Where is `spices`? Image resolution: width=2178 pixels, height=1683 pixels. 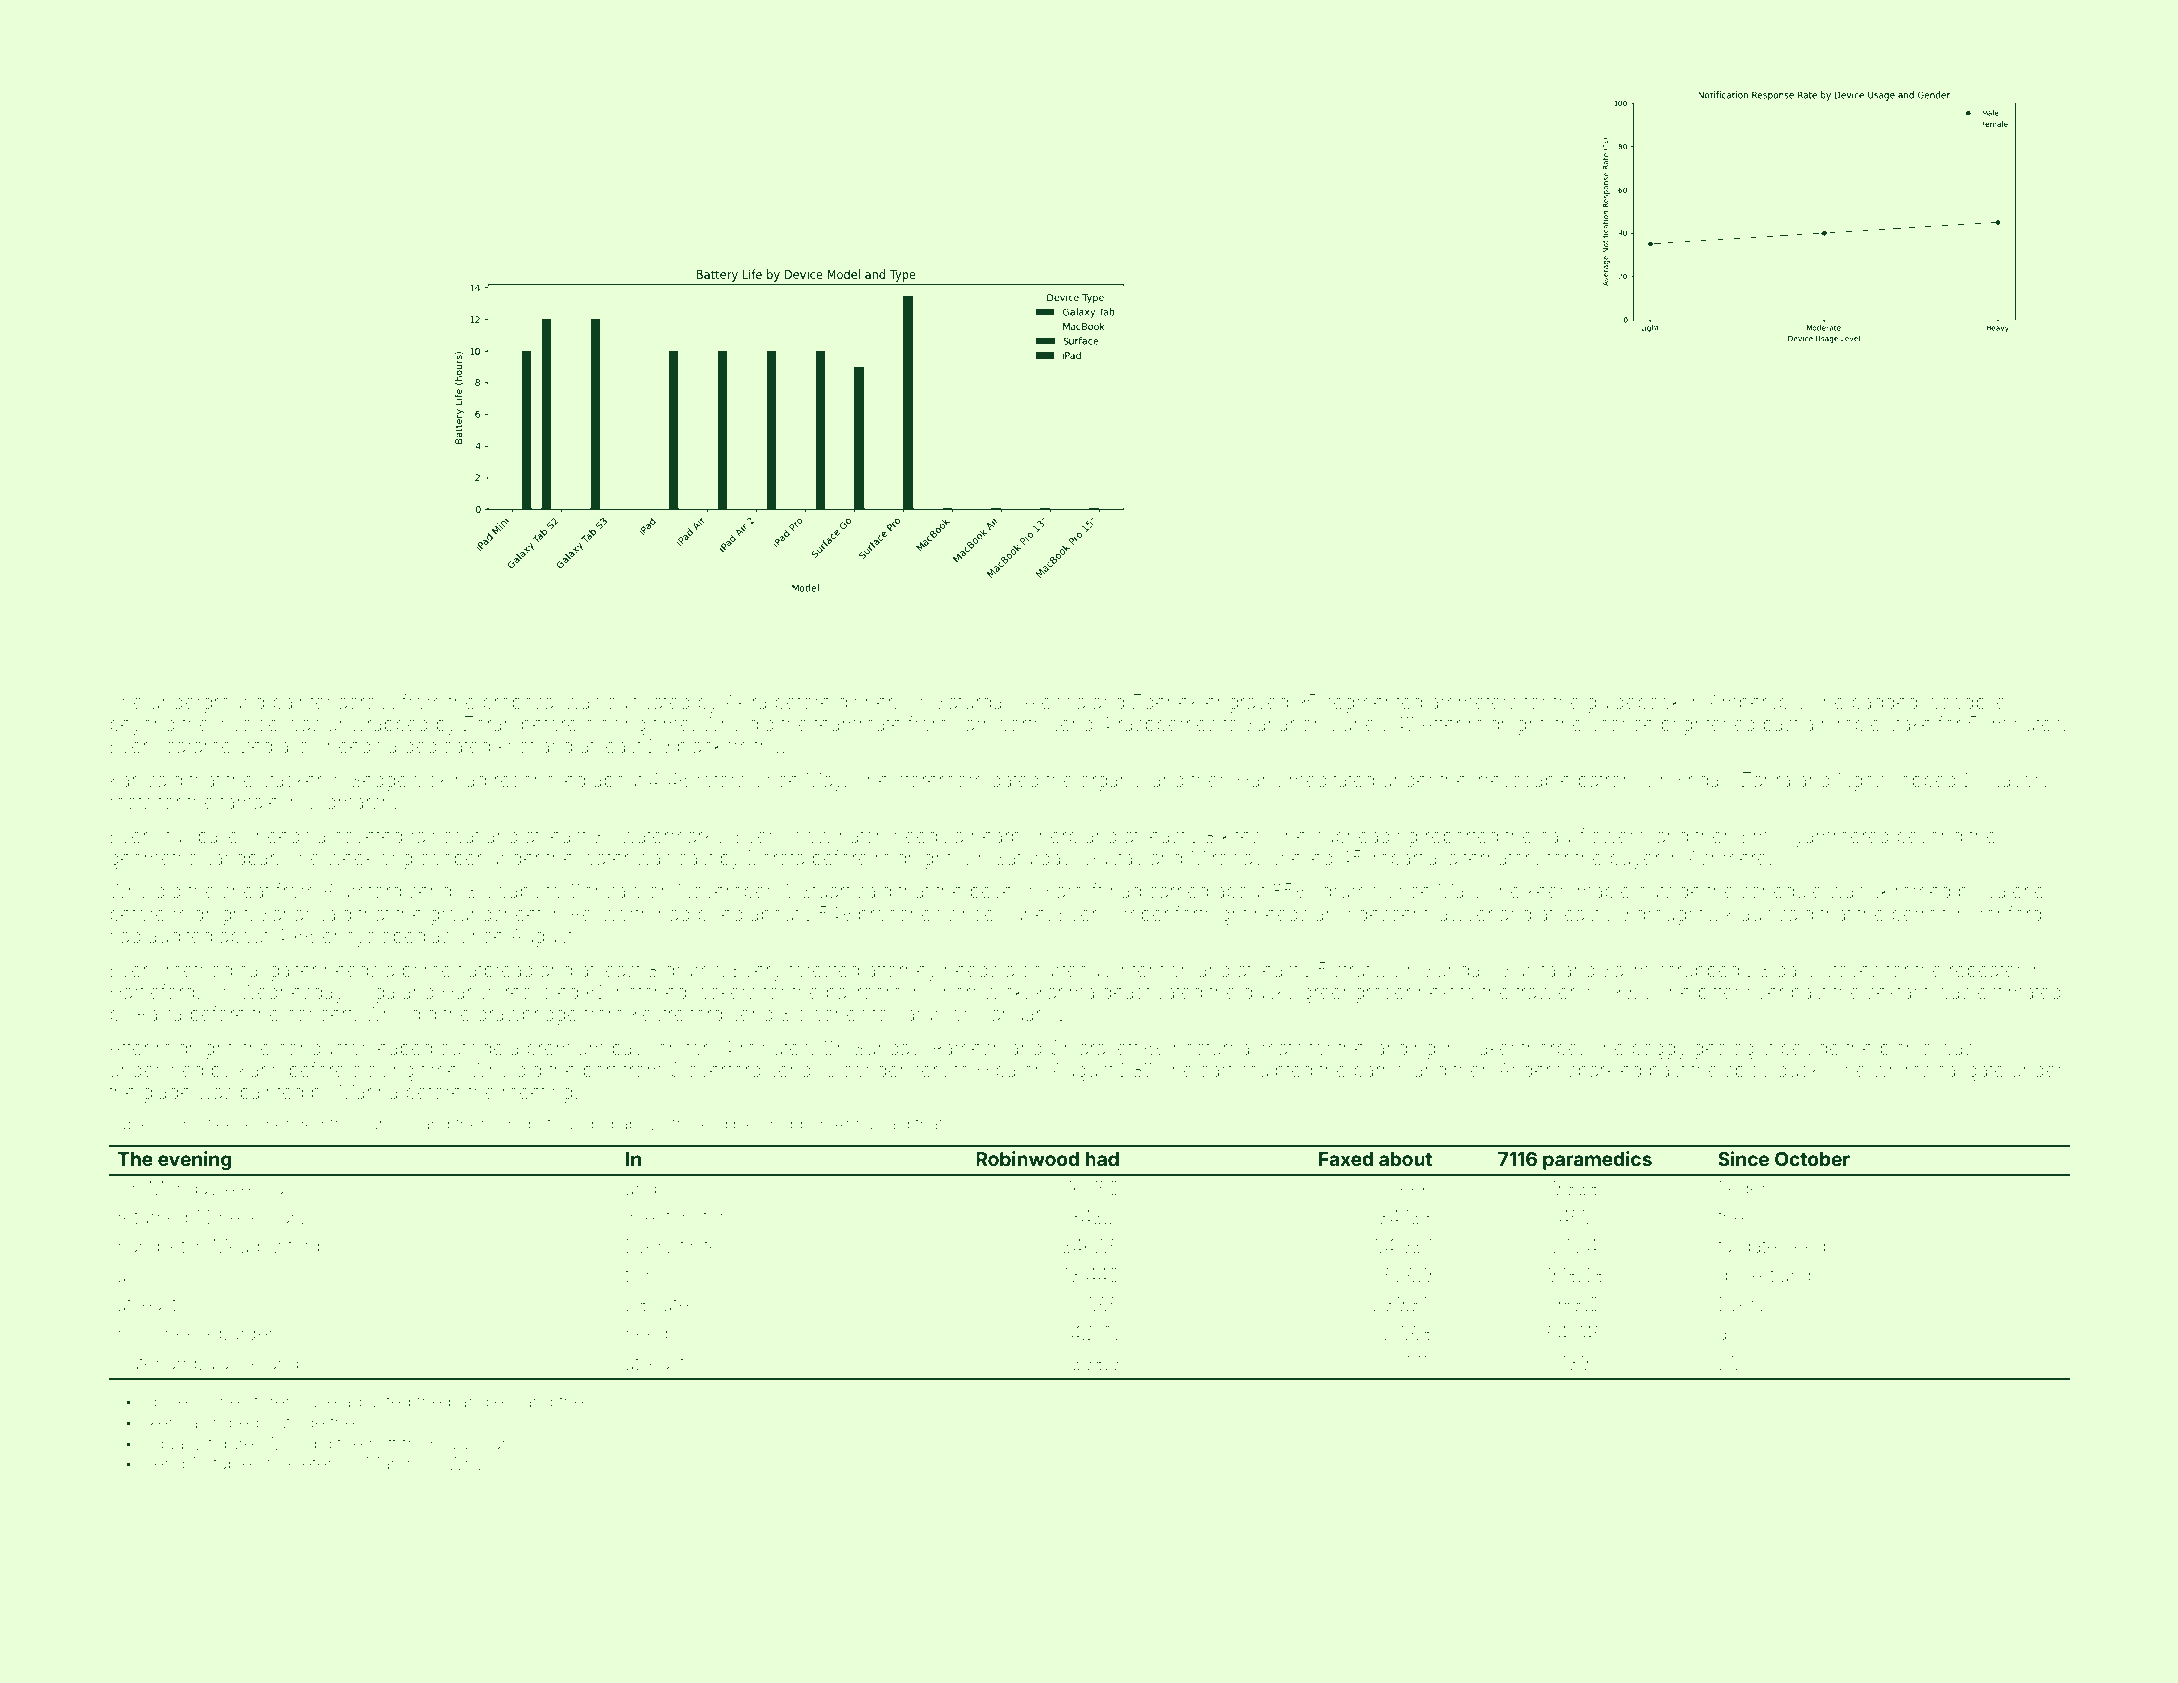
spices is located at coordinates (171, 1403).
